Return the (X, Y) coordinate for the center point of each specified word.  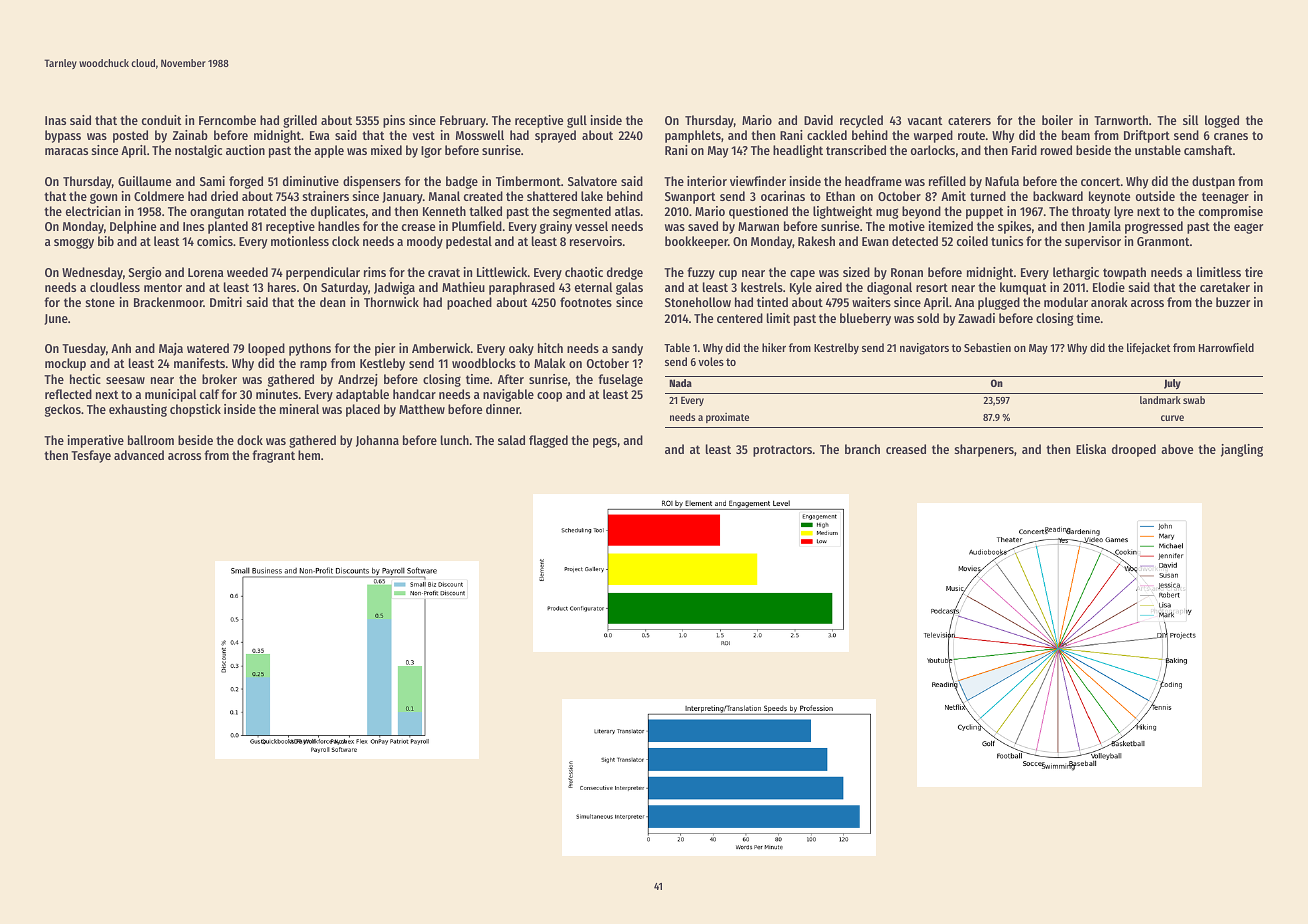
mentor (163, 287)
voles (711, 361)
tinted (772, 302)
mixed (386, 150)
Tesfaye (91, 456)
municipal (170, 395)
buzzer (1233, 302)
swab (1194, 400)
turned (988, 196)
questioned (758, 212)
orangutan (217, 213)
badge (462, 182)
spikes (1014, 227)
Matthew (422, 409)
